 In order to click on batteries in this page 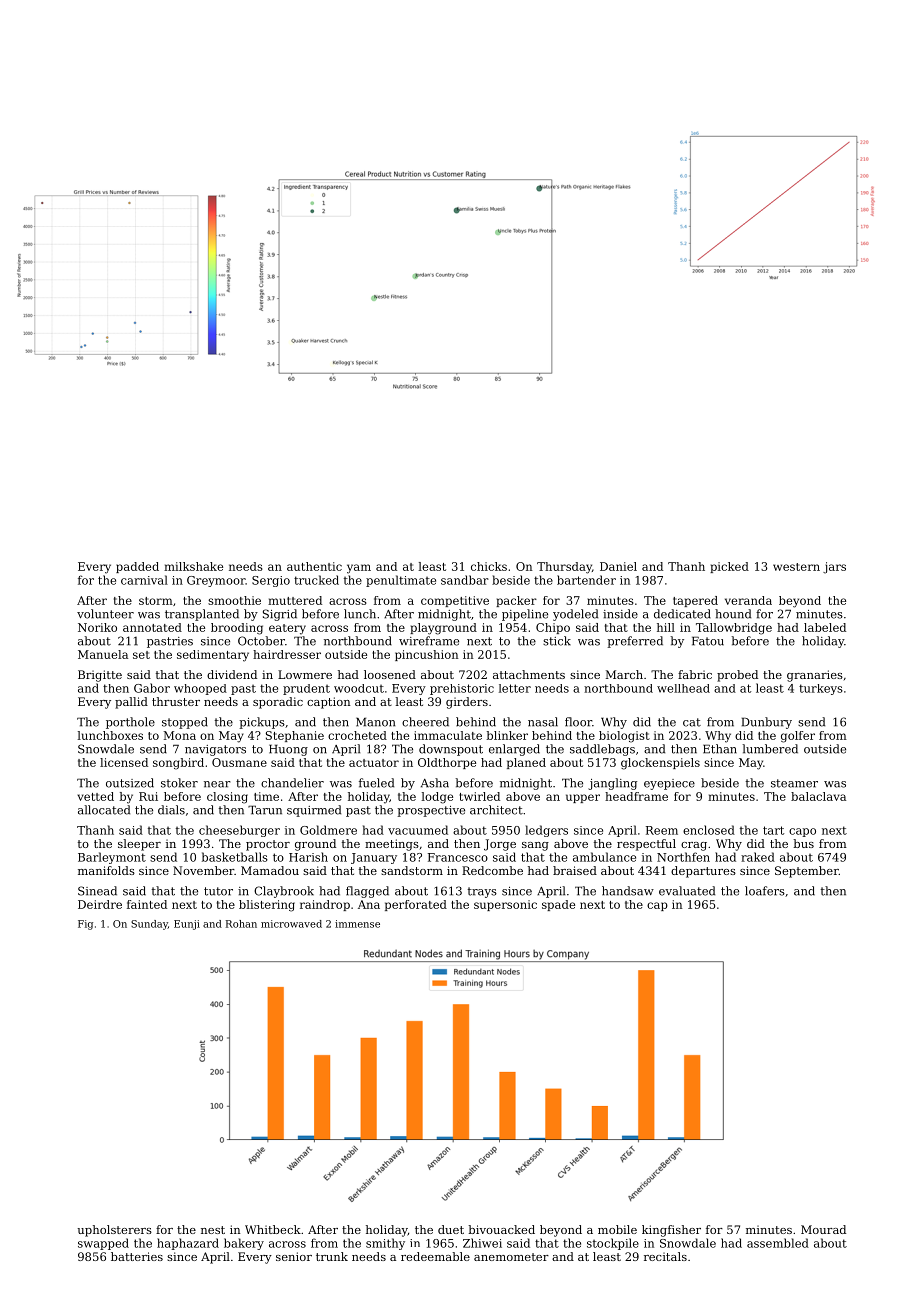, I will do `click(137, 1256)`.
